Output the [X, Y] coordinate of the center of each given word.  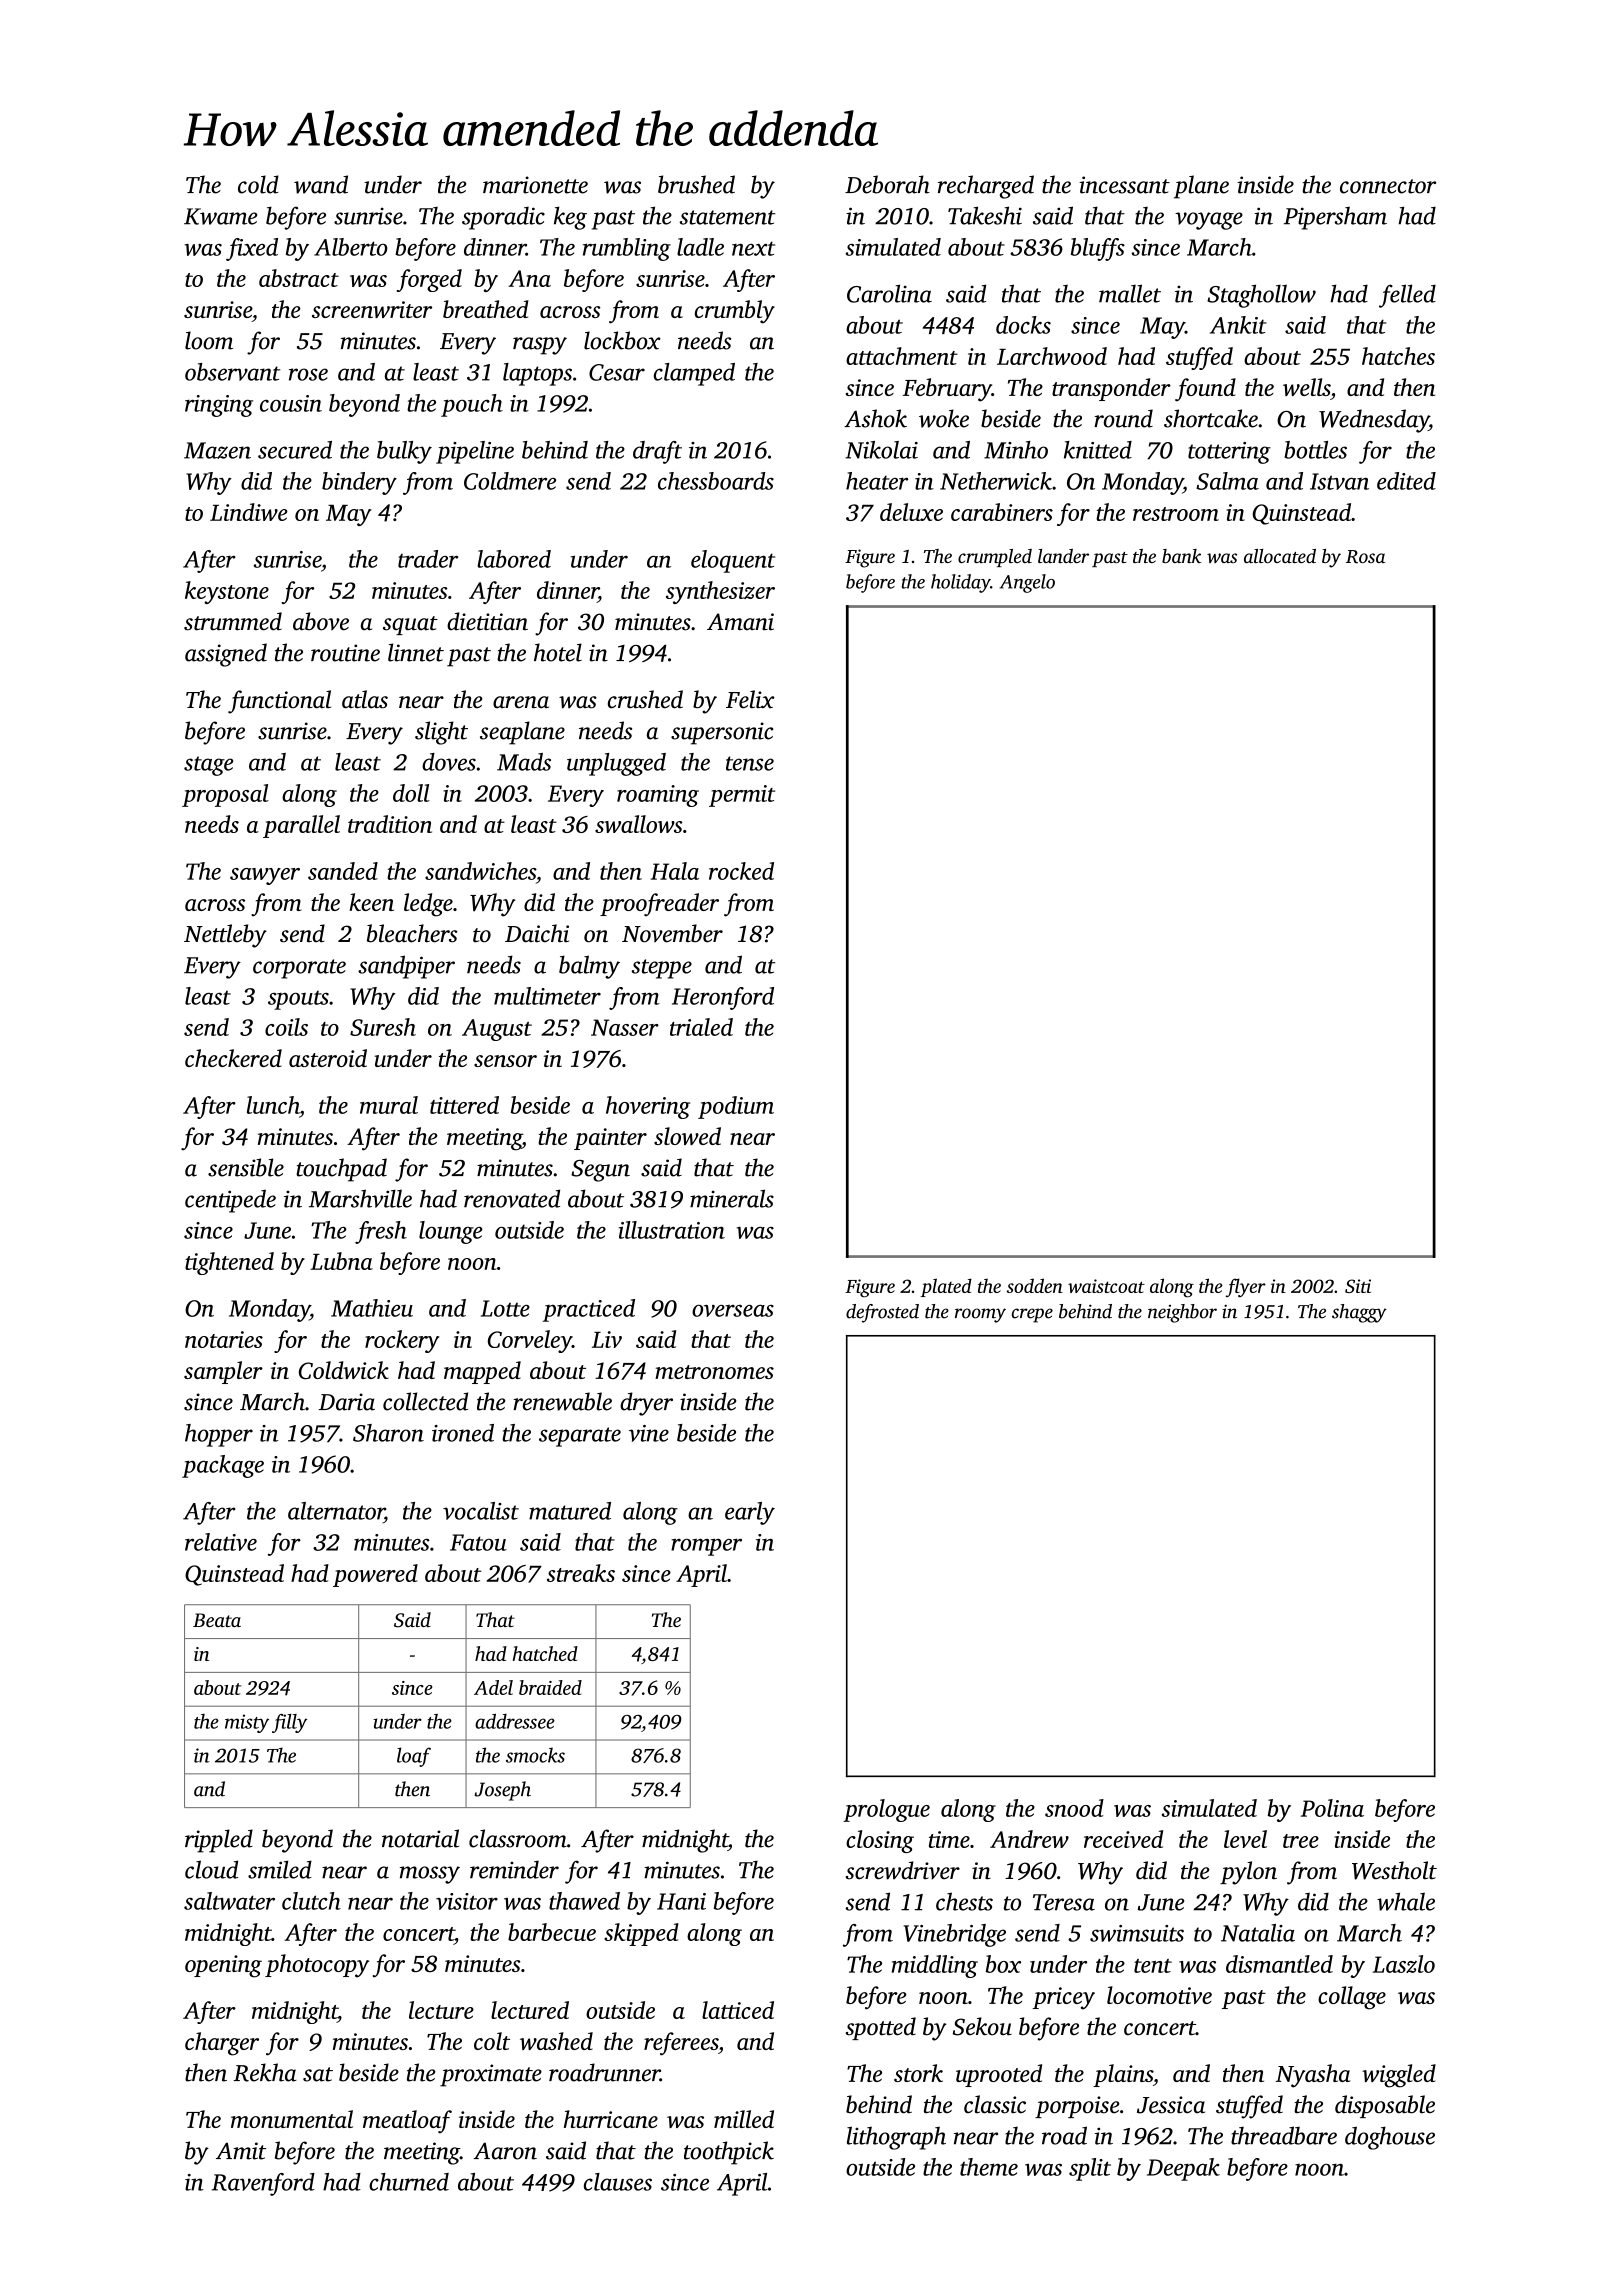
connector [1388, 186]
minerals [732, 1198]
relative [221, 1542]
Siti [1358, 1286]
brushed [696, 184]
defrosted [882, 1313]
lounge [451, 1232]
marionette [535, 185]
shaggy [1359, 1313]
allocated [1280, 556]
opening [223, 1966]
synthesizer [720, 592]
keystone [227, 592]
